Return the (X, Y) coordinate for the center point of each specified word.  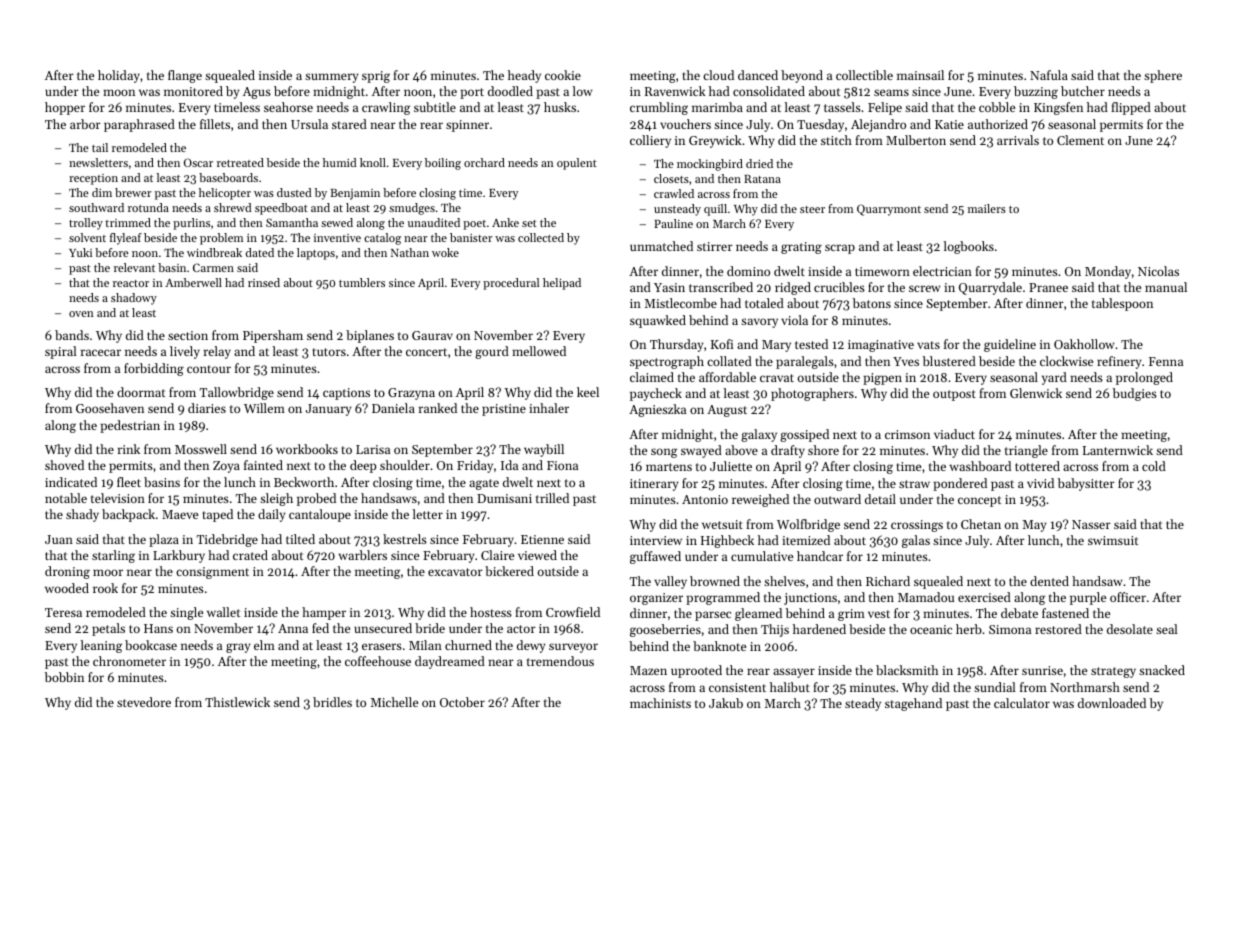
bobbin (64, 677)
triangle (1026, 451)
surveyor (573, 648)
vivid (1040, 483)
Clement (1080, 140)
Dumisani (504, 498)
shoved (64, 465)
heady (524, 76)
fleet (129, 482)
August (727, 411)
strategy (1113, 672)
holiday (119, 76)
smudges (412, 209)
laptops (316, 254)
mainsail (920, 75)
